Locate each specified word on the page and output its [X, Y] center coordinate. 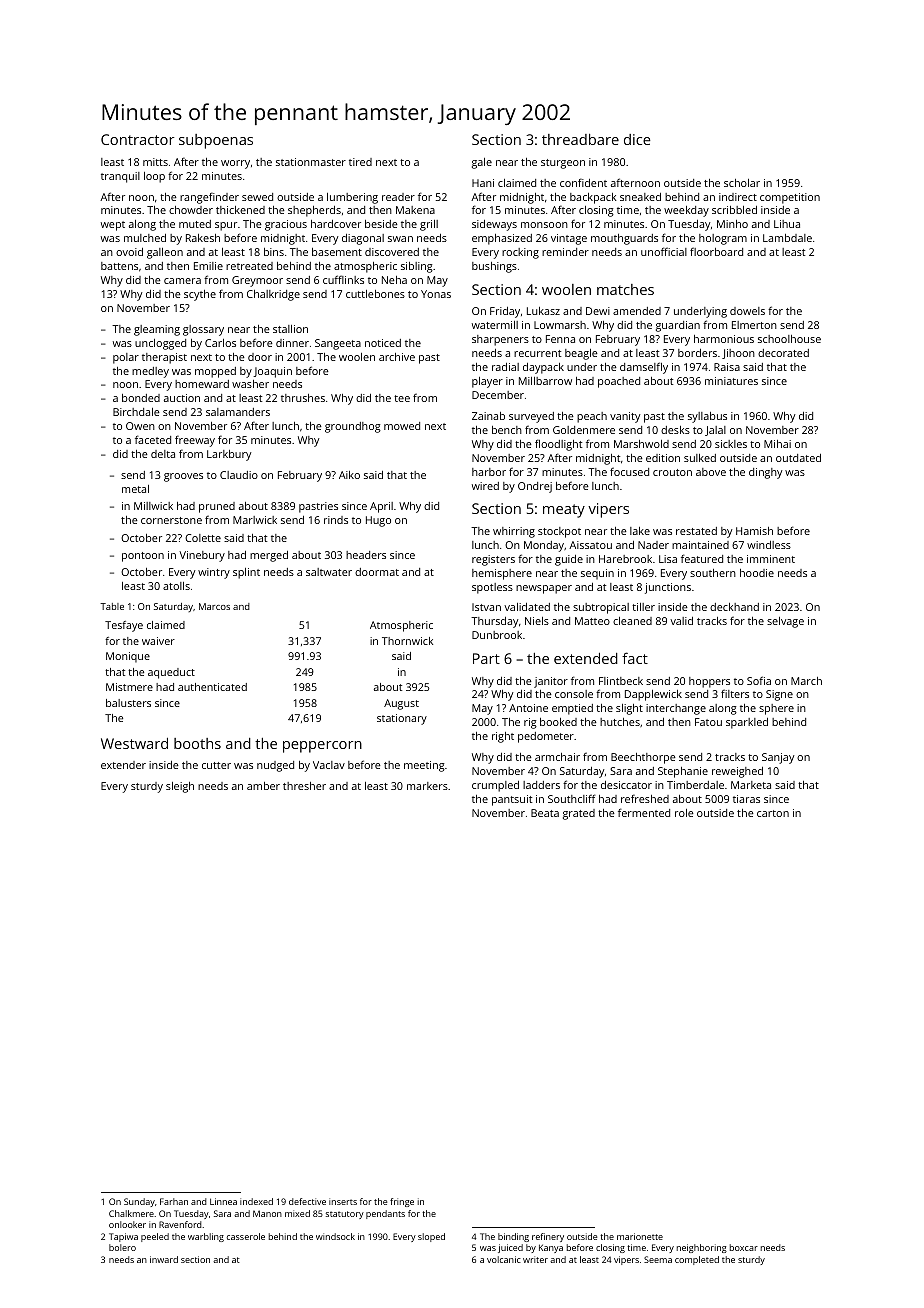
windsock [335, 1236]
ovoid [129, 252]
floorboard [716, 251]
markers [427, 786]
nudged [275, 766]
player [487, 382]
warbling [206, 1237]
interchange [676, 709]
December [498, 395]
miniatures [731, 381]
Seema [658, 1259]
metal [135, 489]
